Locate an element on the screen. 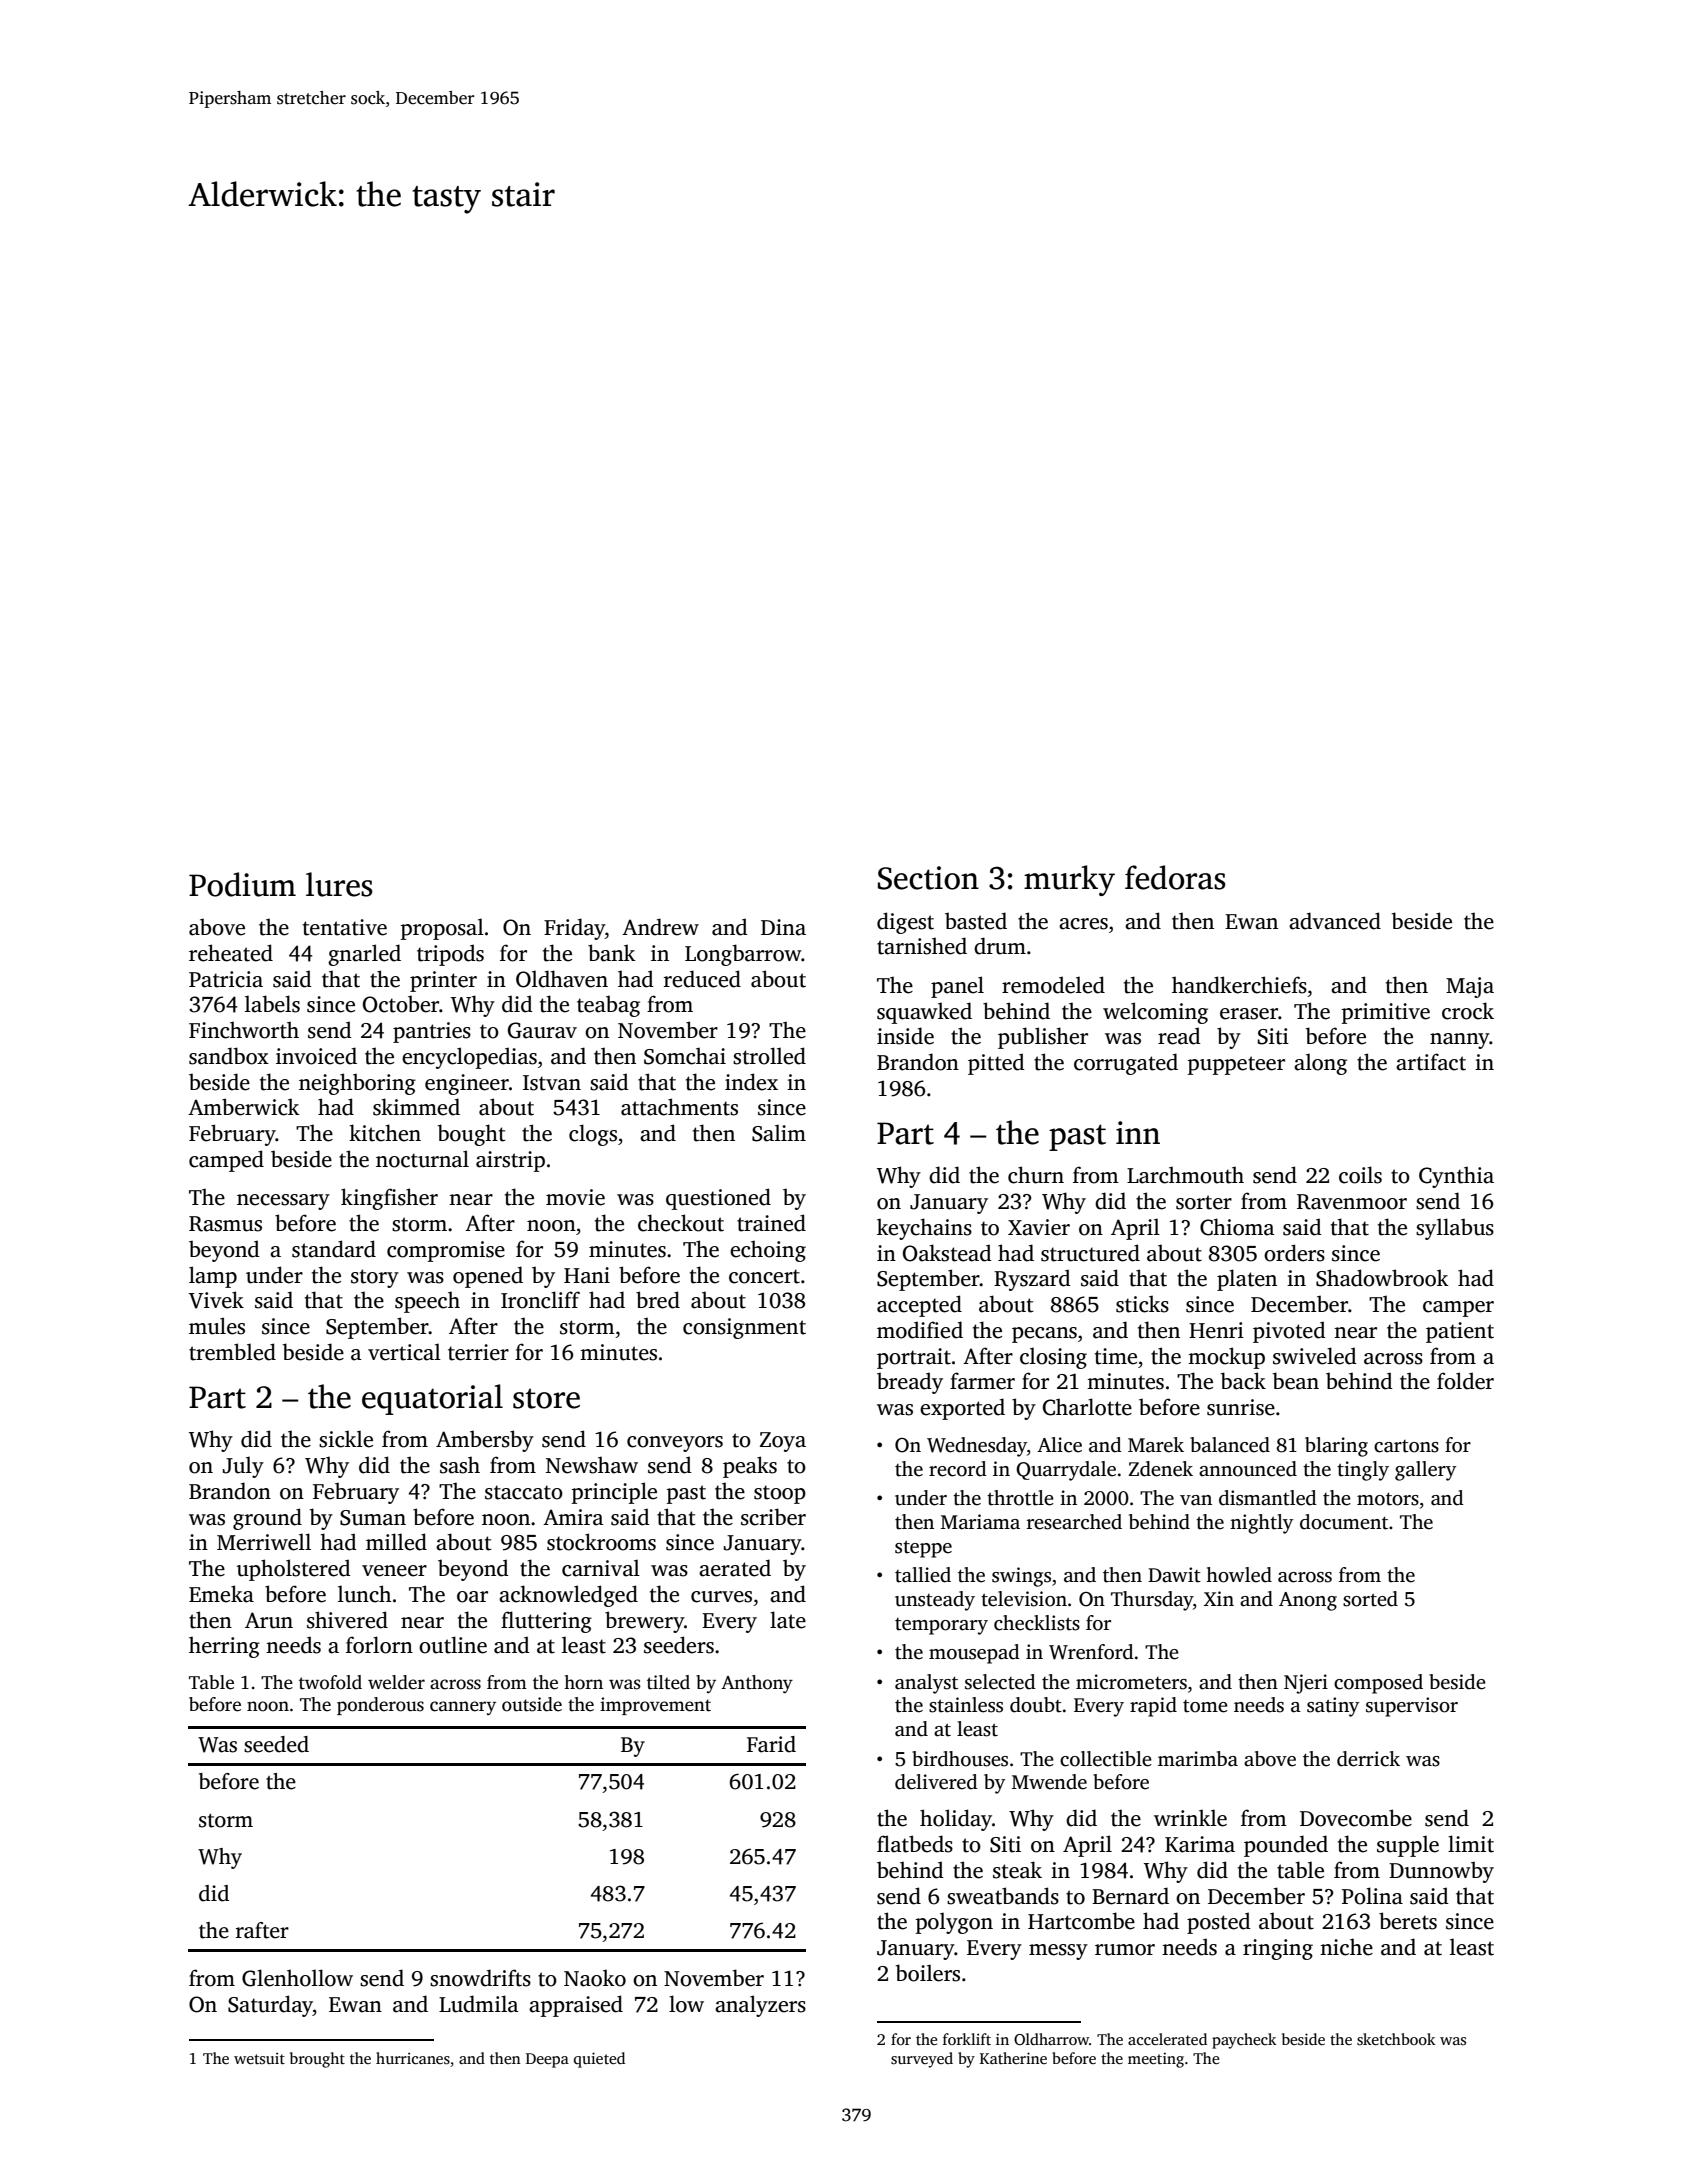 This screenshot has height=2178, width=1683. July is located at coordinates (243, 1467).
